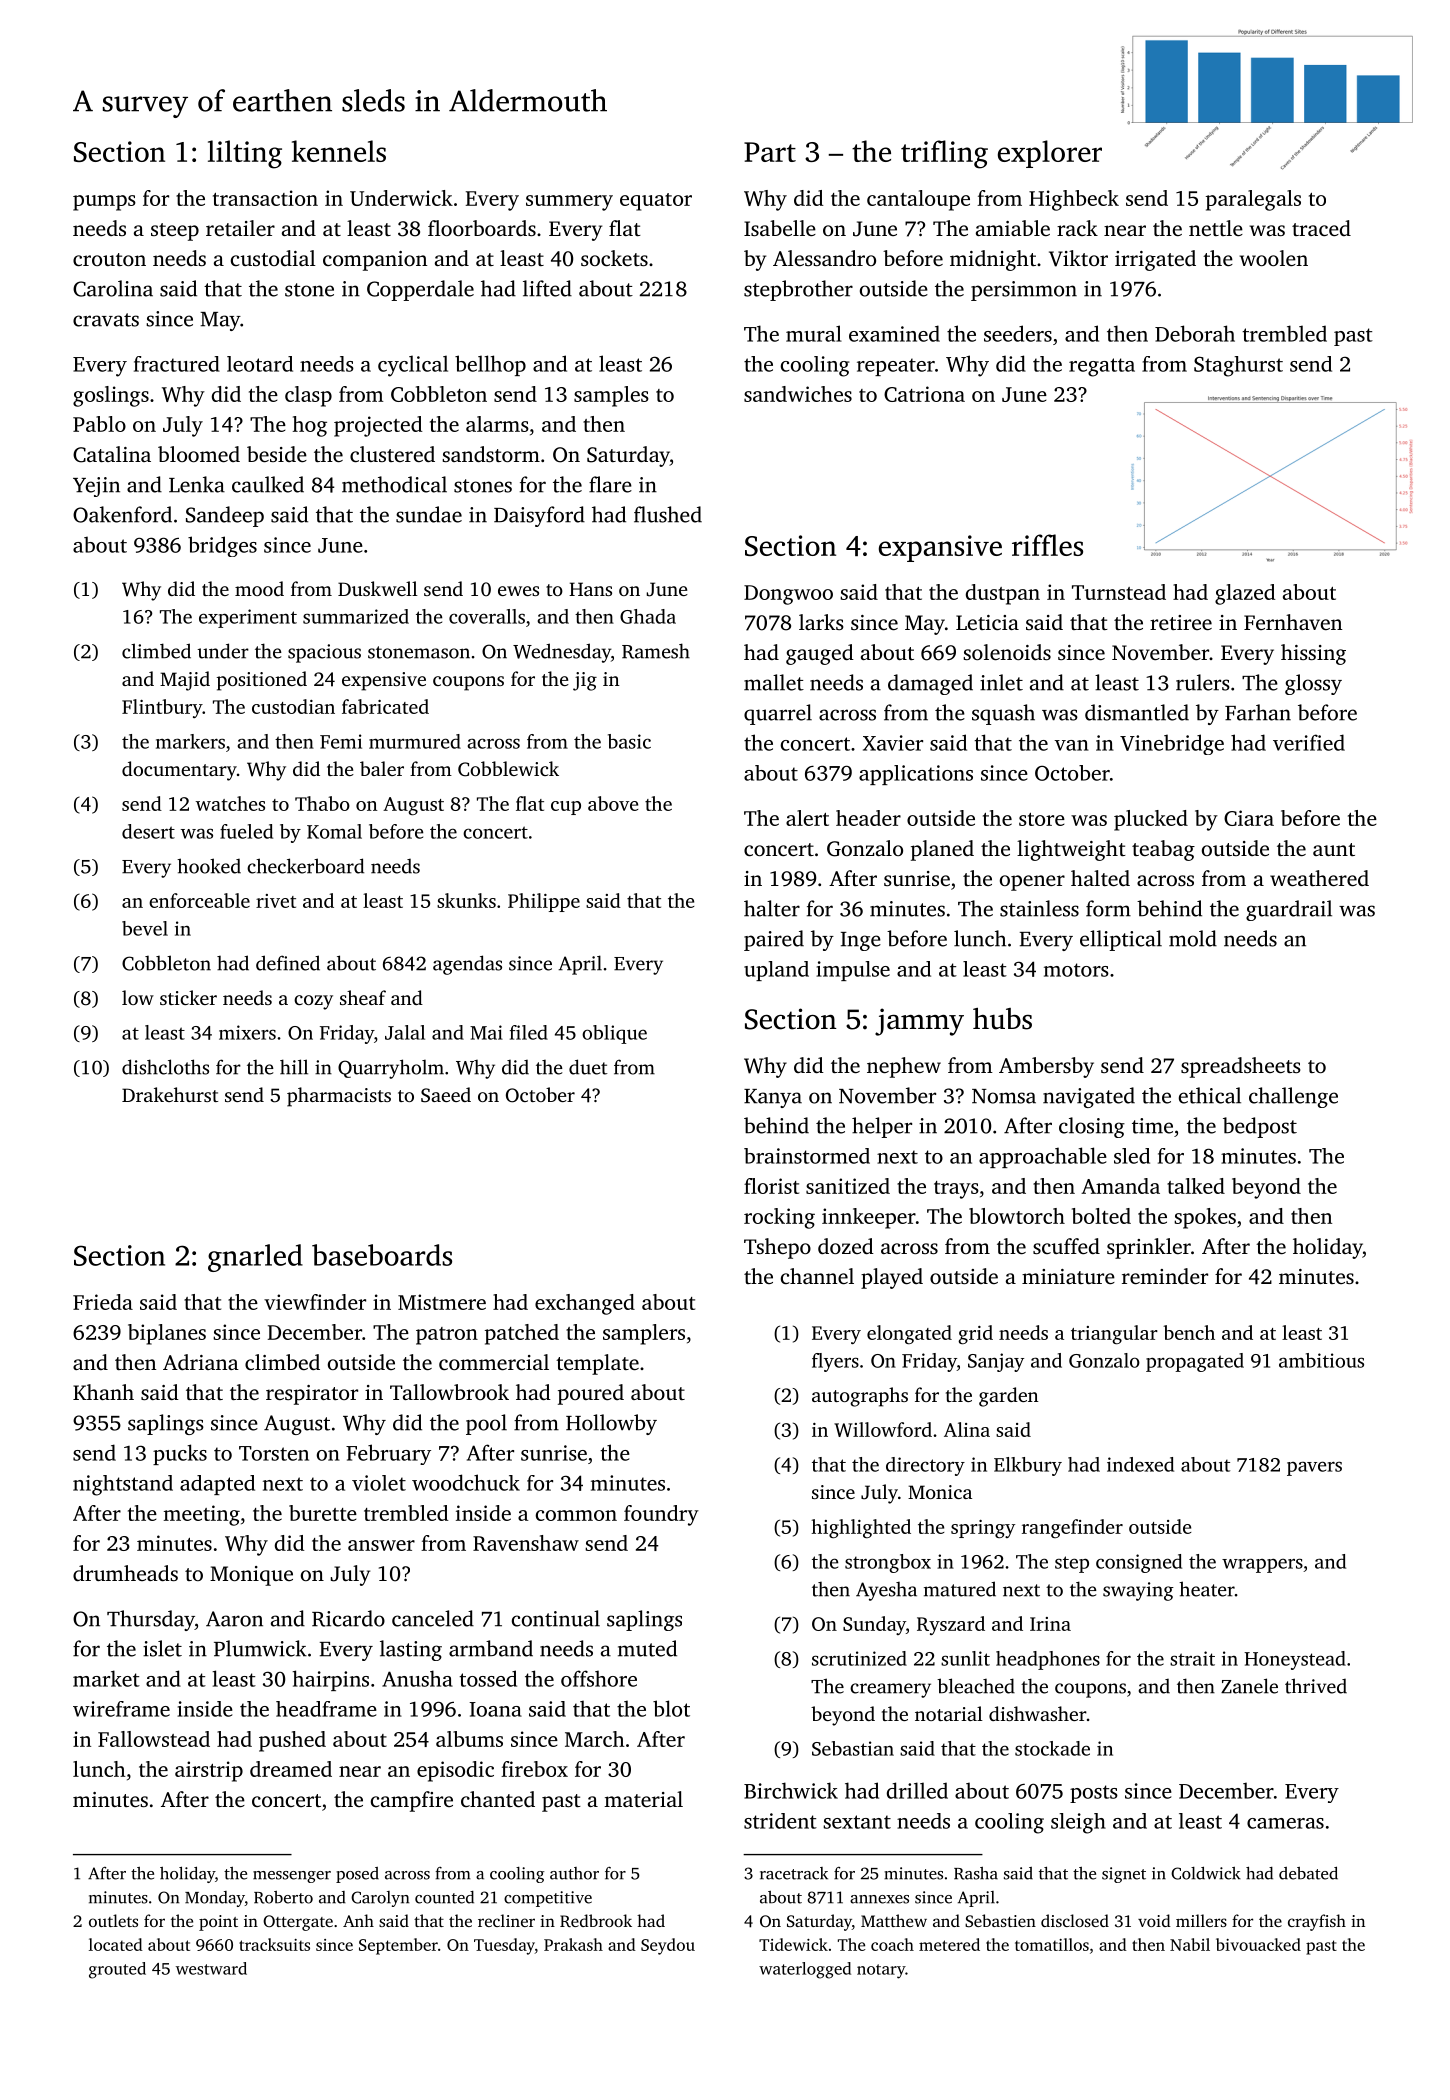 Image resolution: width=1450 pixels, height=2100 pixels. I want to click on Inge, so click(861, 941).
